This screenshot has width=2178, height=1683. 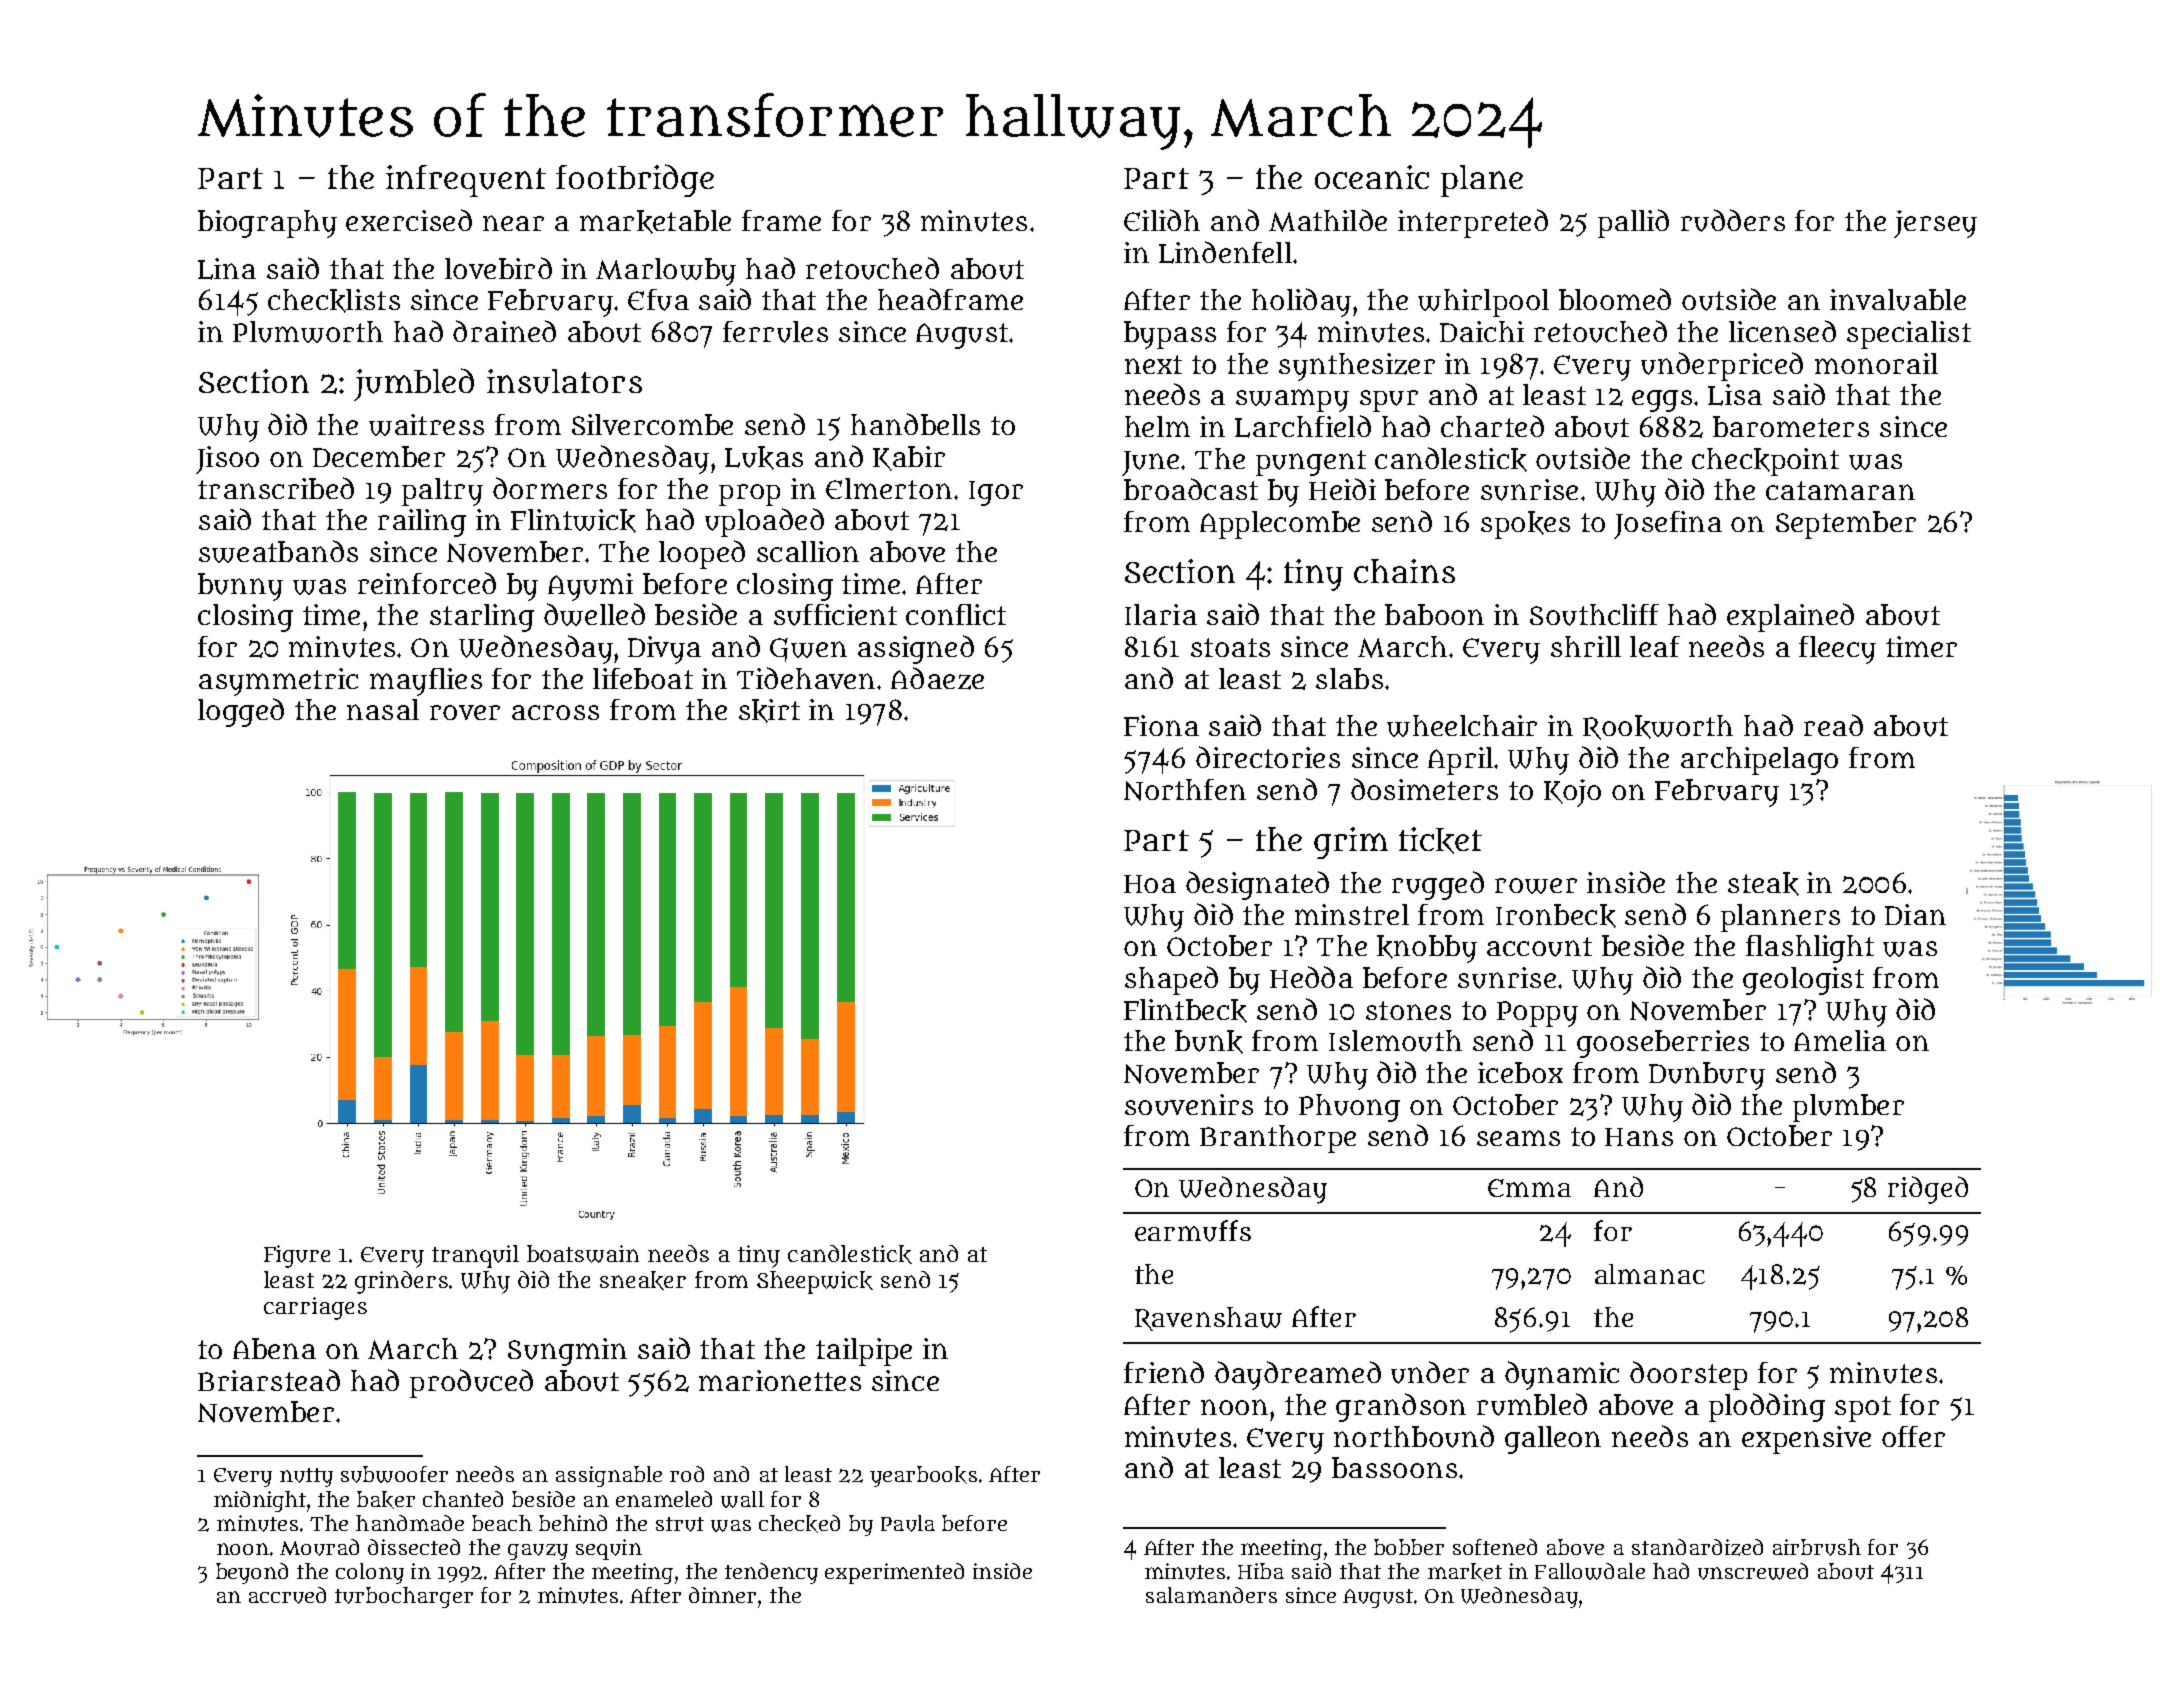 I want to click on behind, so click(x=573, y=1523).
